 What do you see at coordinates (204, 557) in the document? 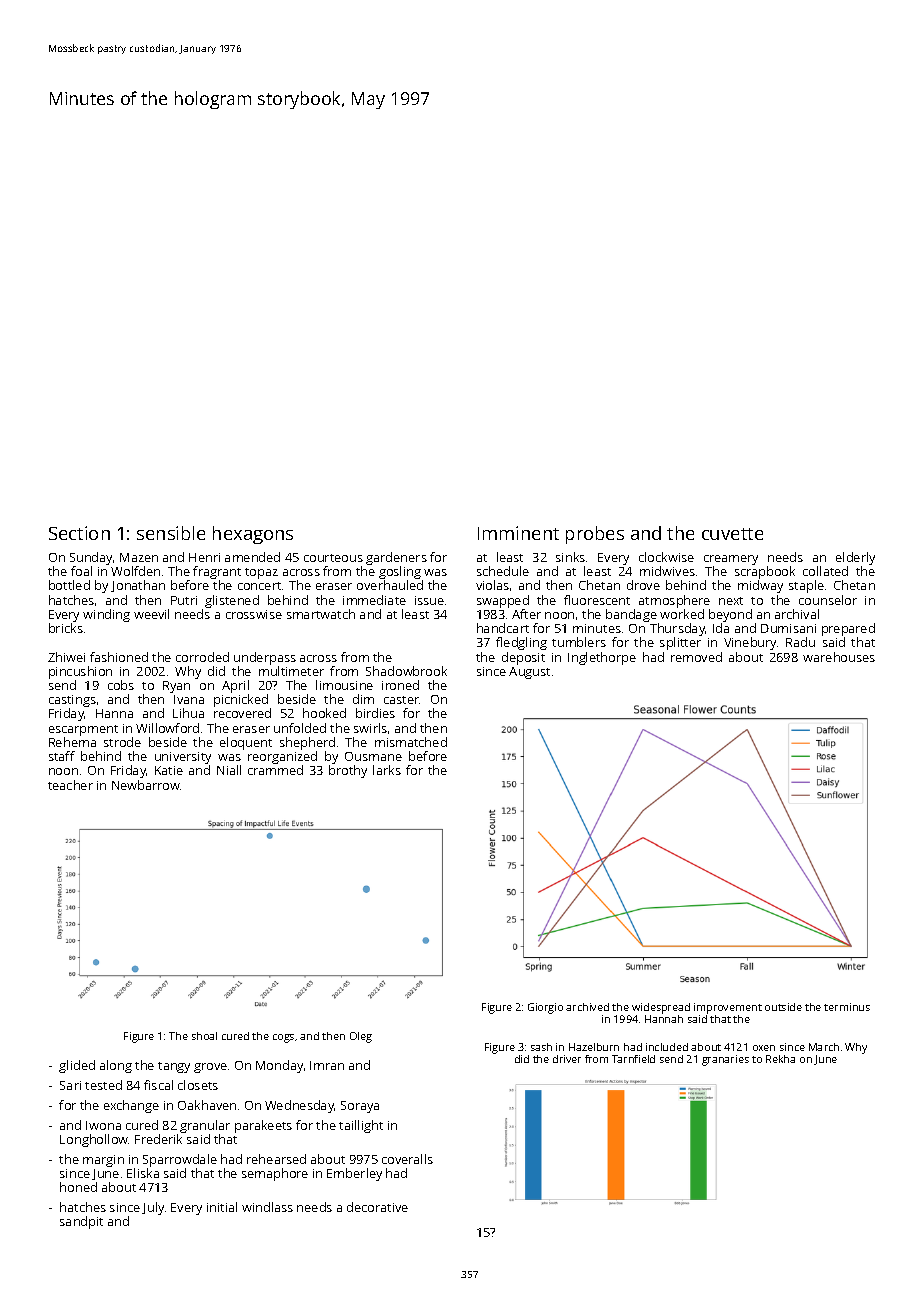
I see `Henri` at bounding box center [204, 557].
